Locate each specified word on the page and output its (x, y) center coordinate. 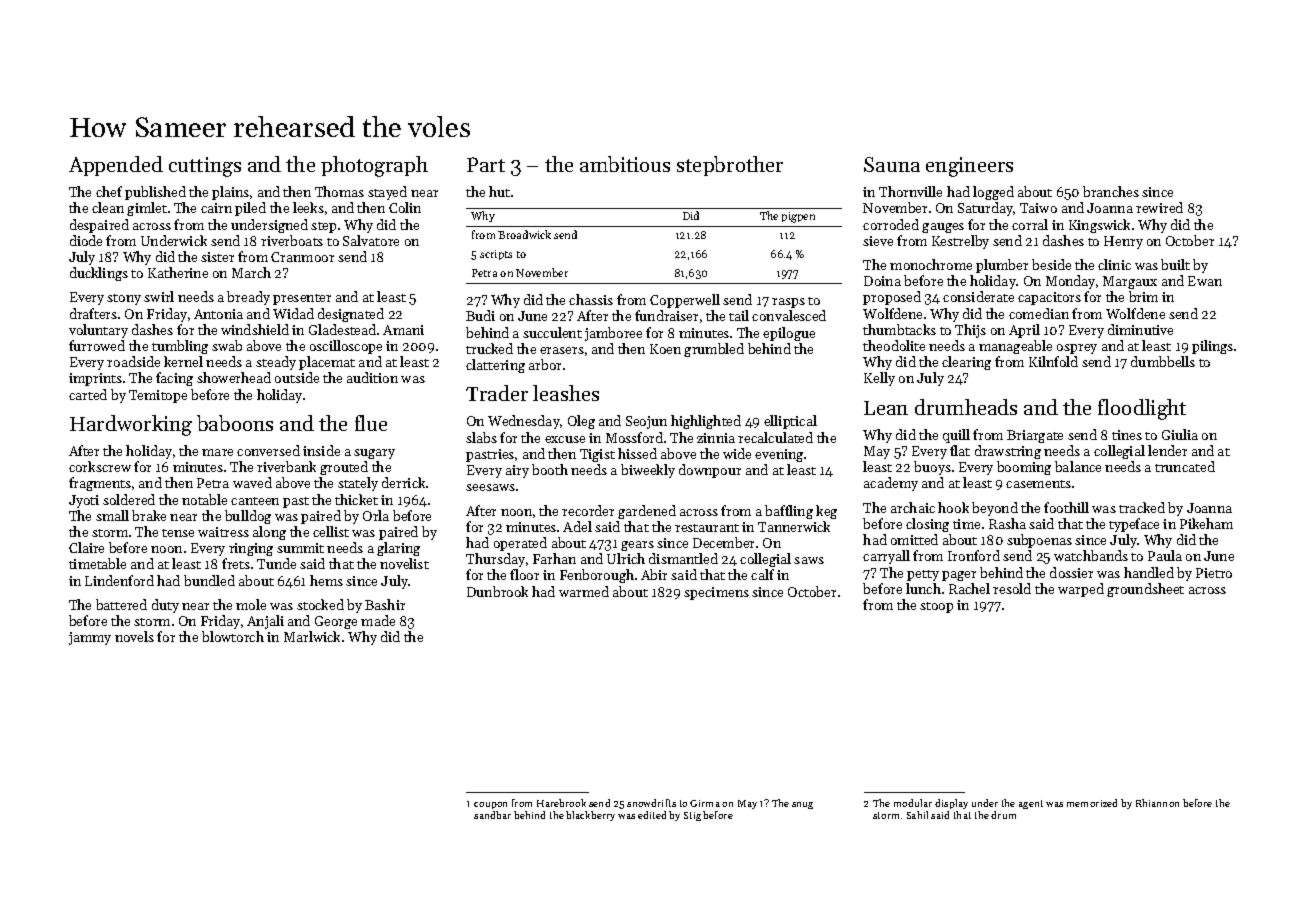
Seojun (646, 422)
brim (1143, 296)
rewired (1159, 207)
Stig (692, 816)
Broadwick (524, 234)
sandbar (492, 815)
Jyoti (84, 501)
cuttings (205, 167)
